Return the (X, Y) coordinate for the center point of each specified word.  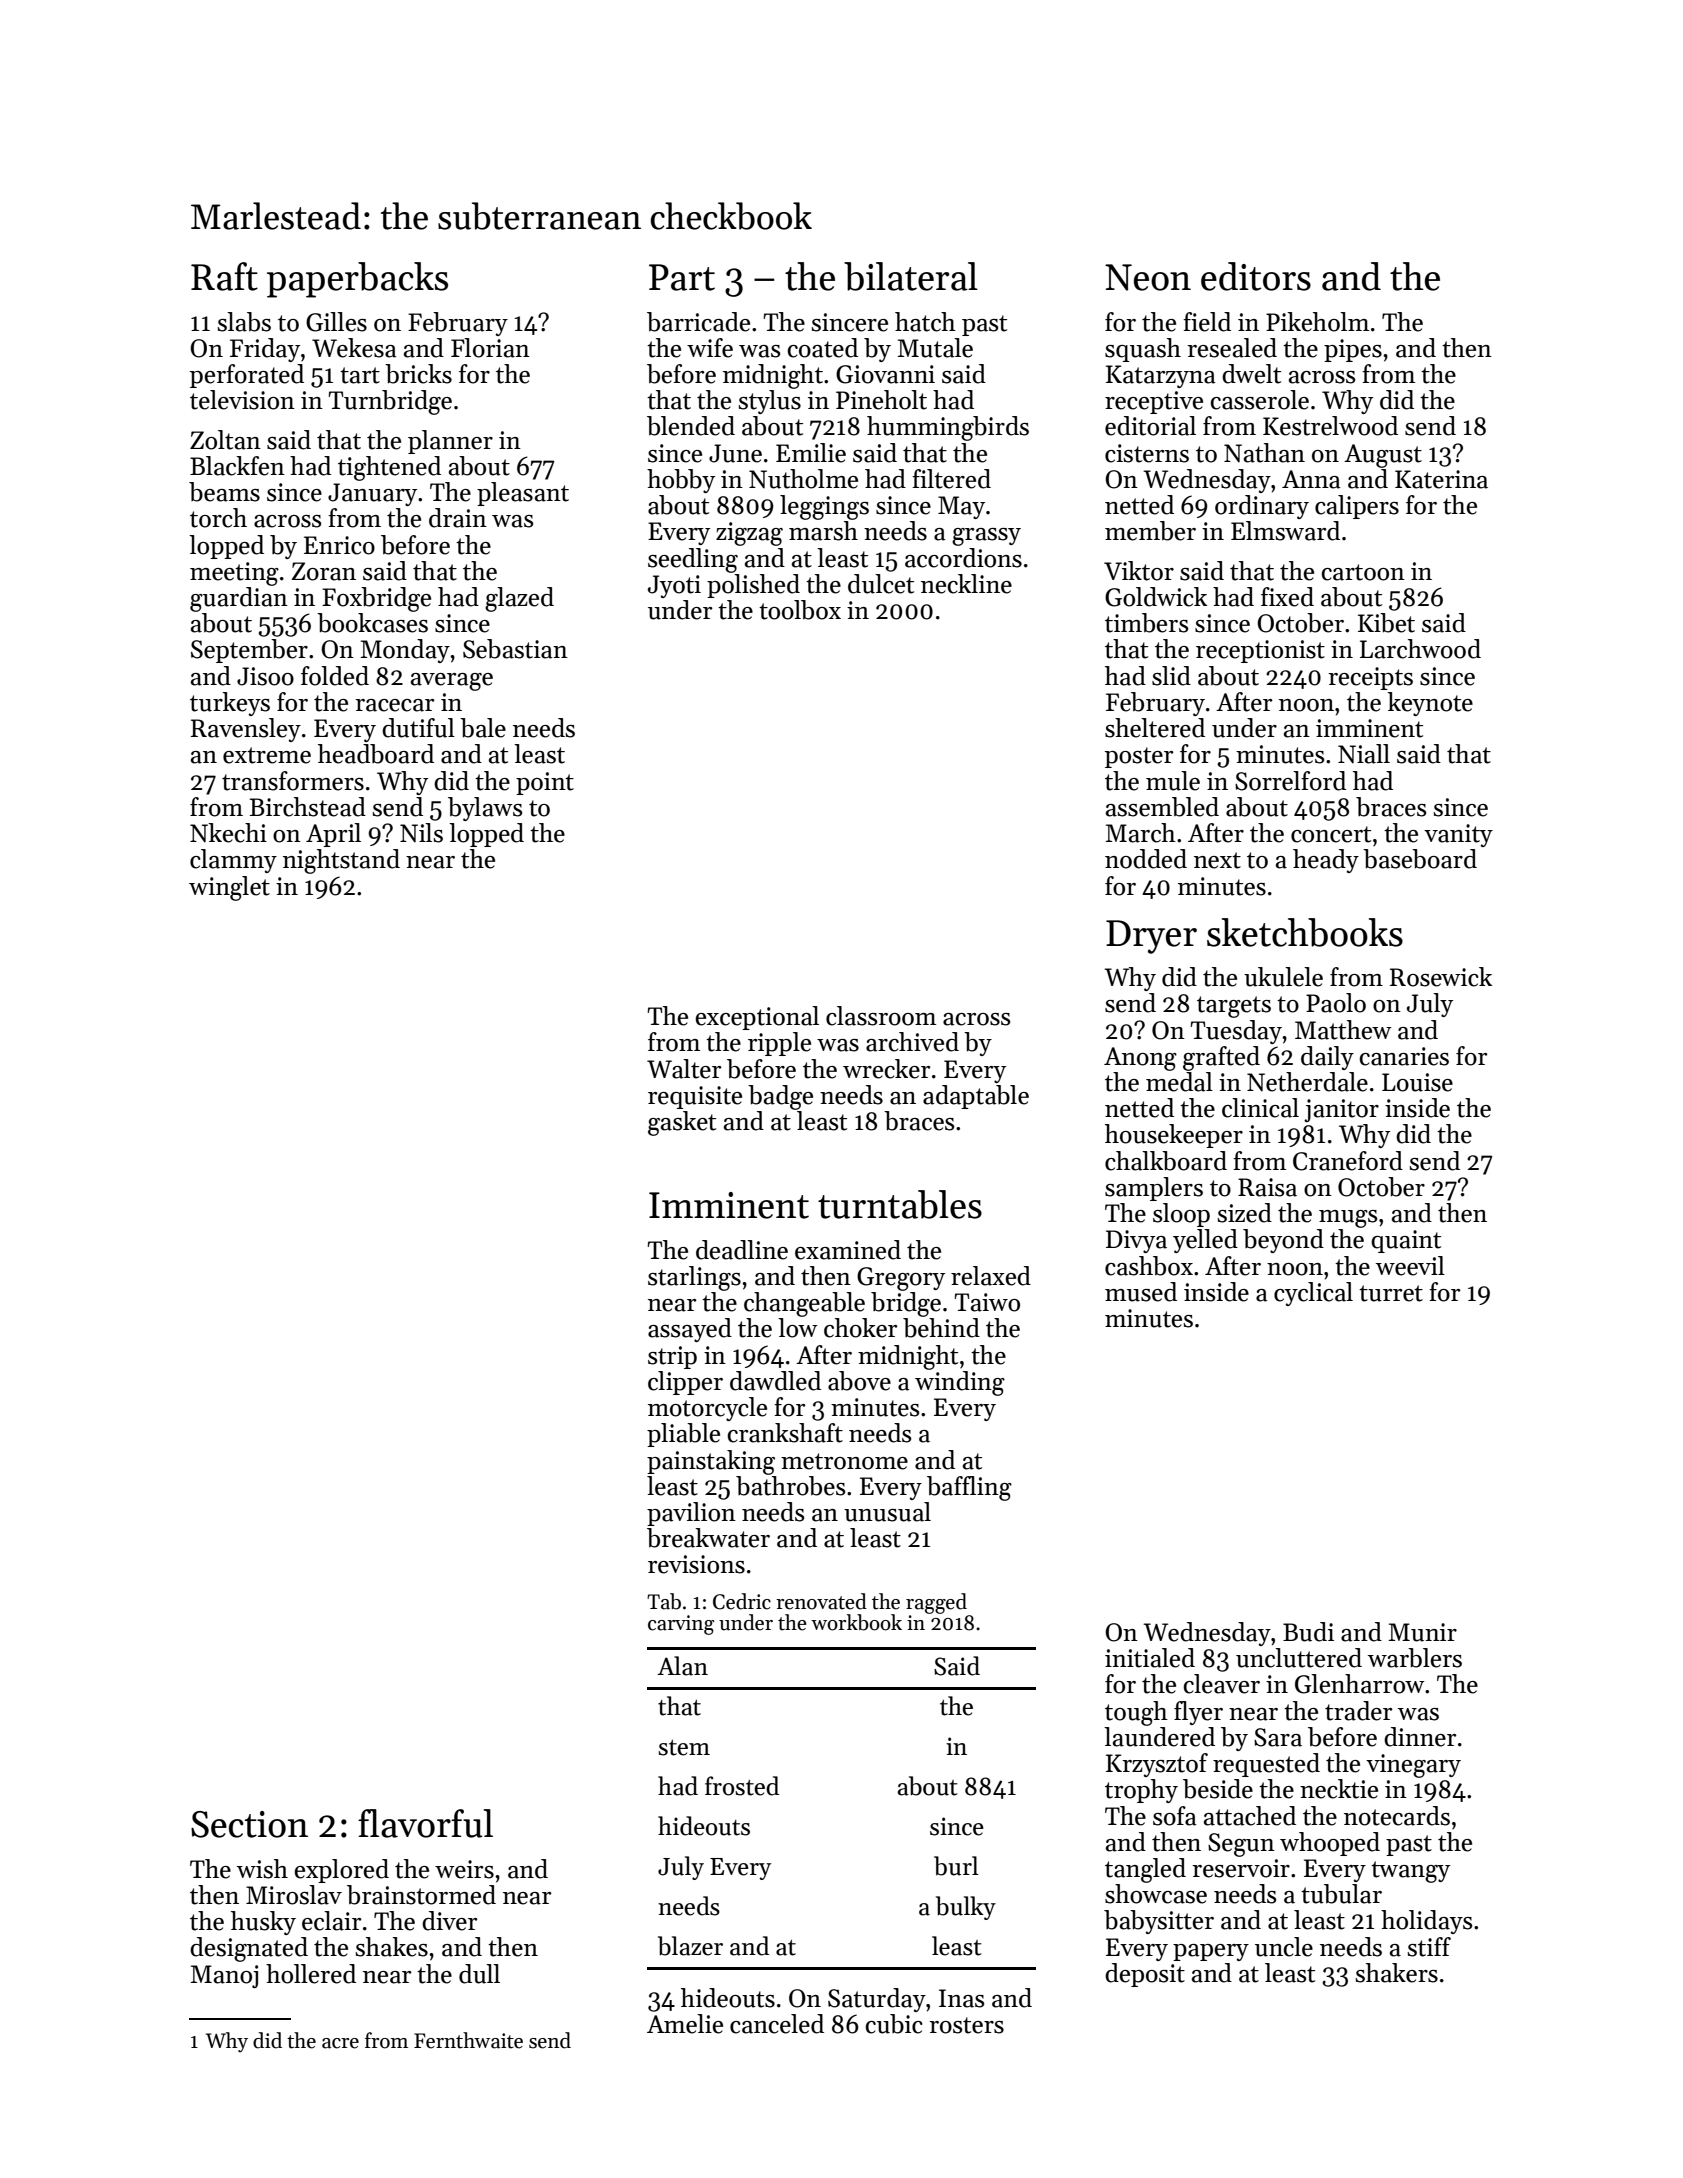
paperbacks (357, 280)
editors (1256, 276)
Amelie (685, 2024)
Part (682, 277)
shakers (1397, 1973)
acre (340, 2043)
